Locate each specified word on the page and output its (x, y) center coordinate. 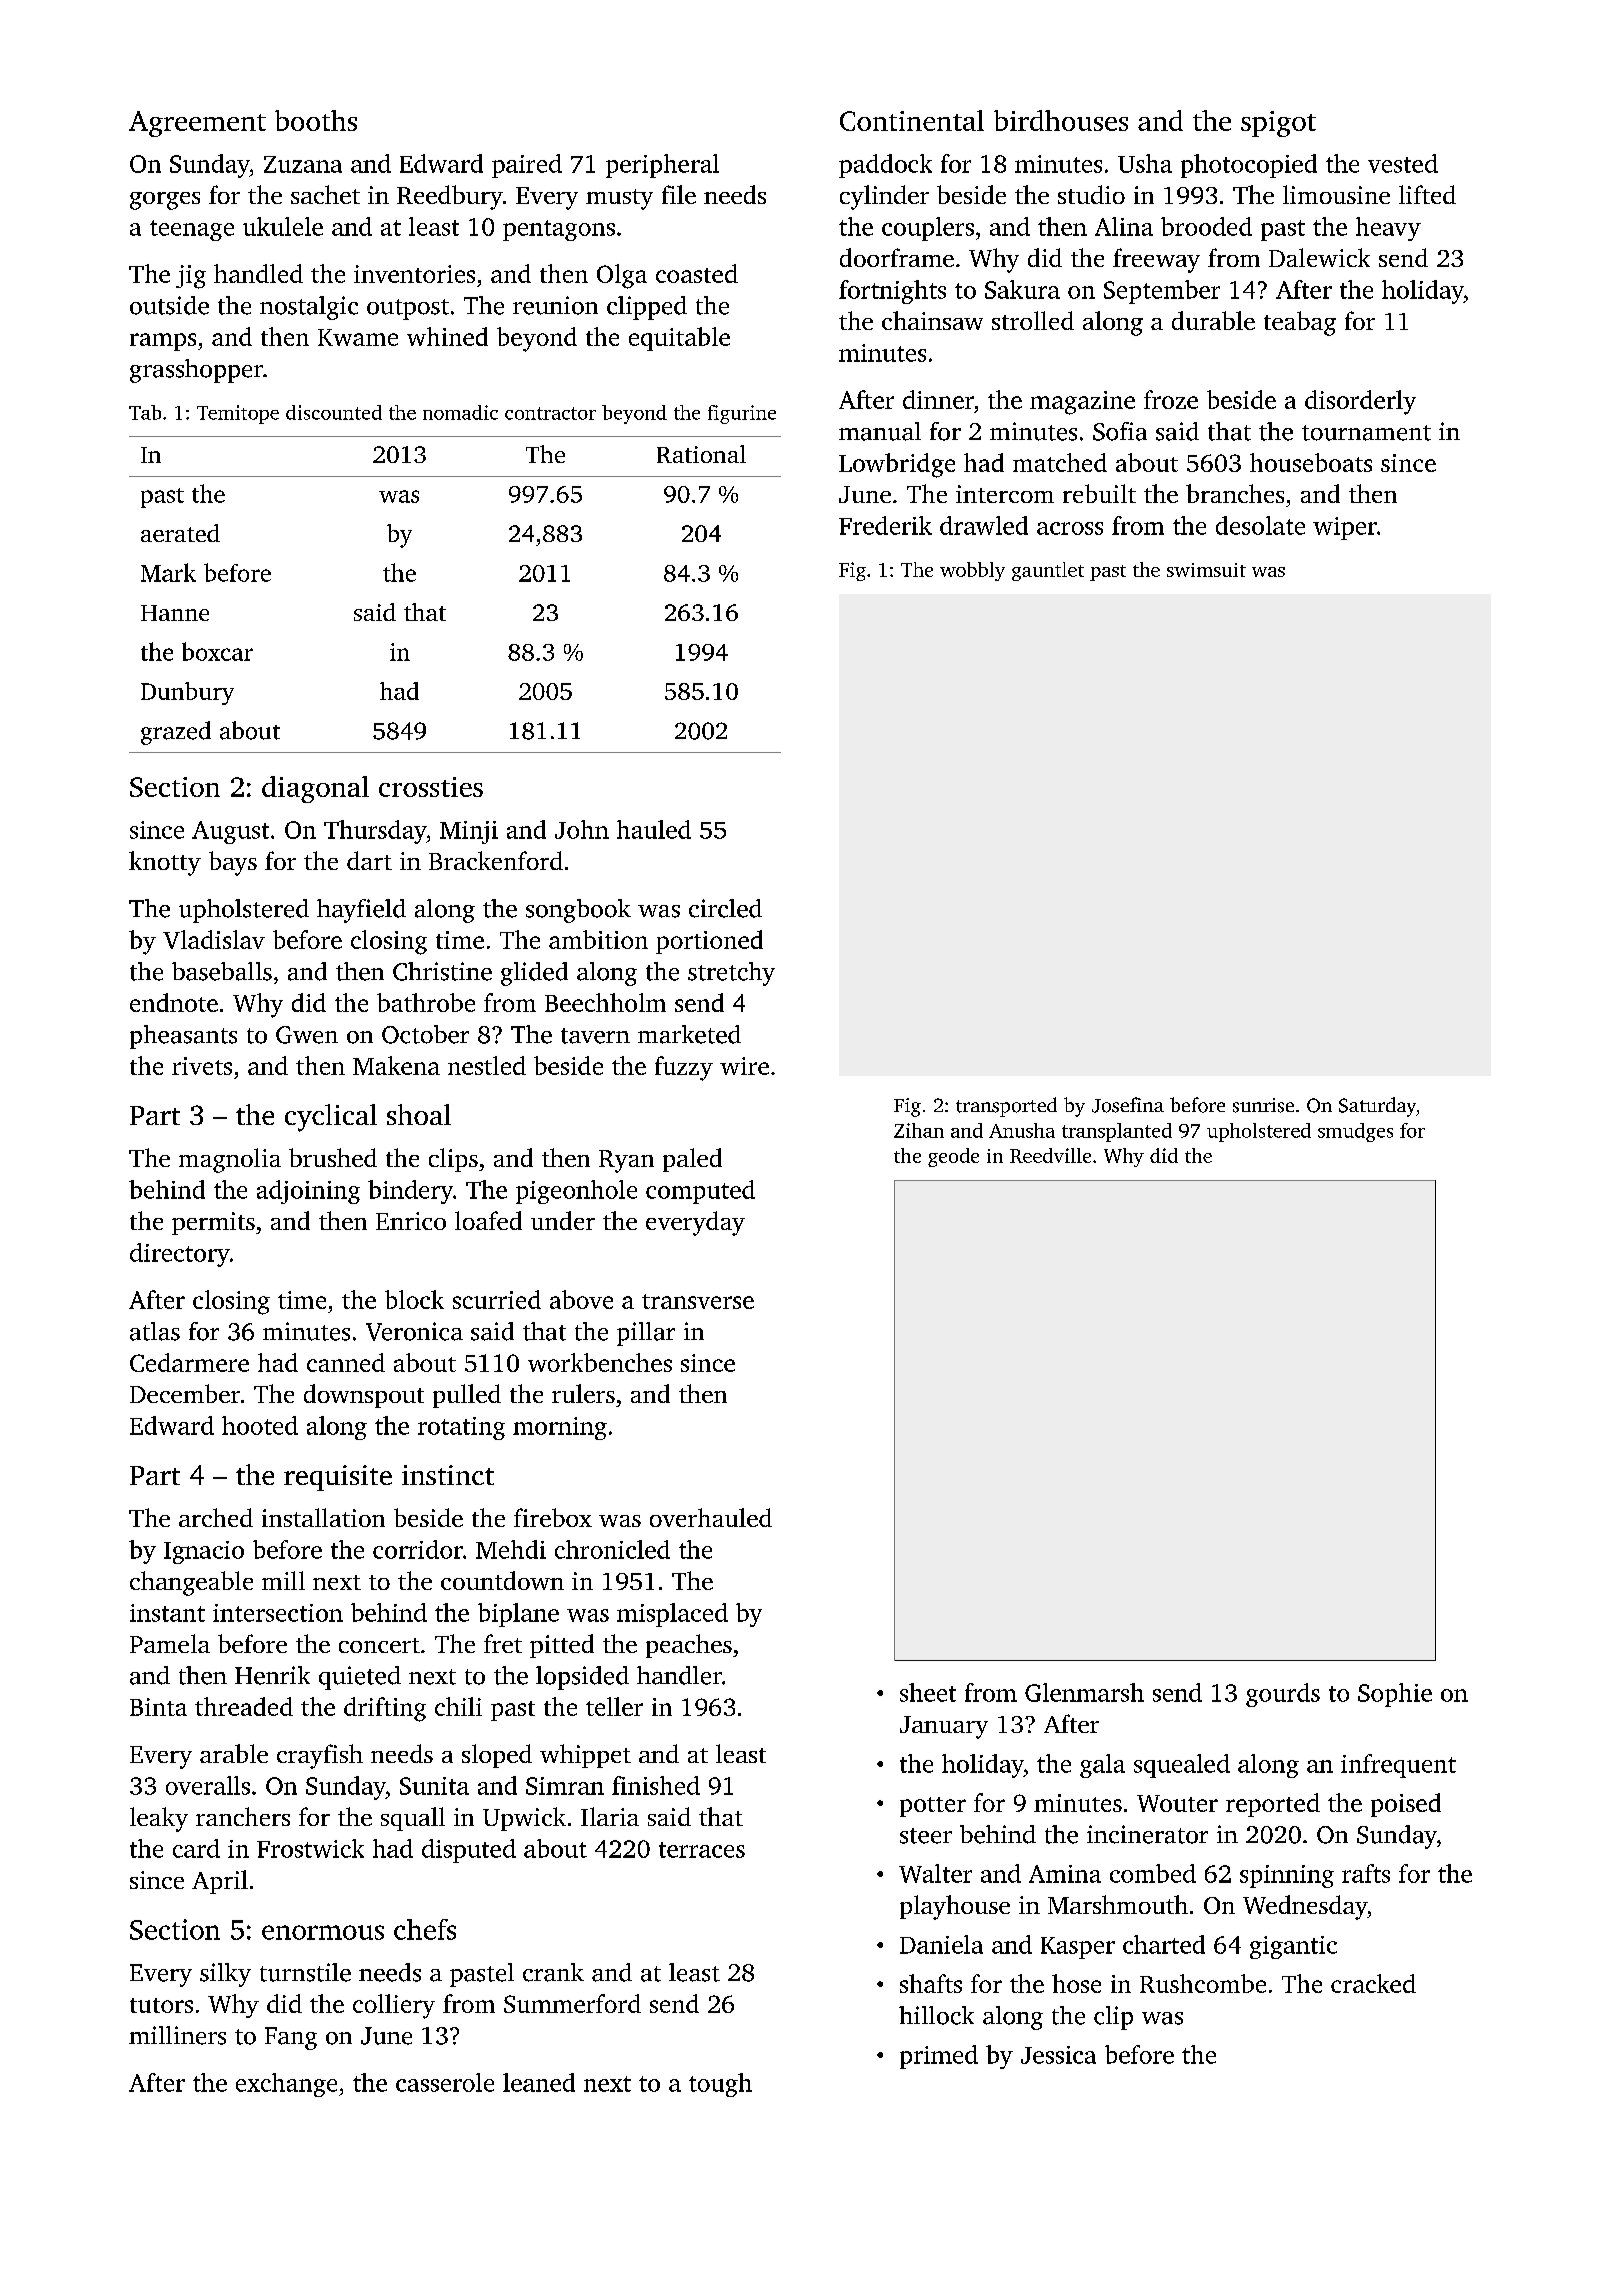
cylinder (884, 197)
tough (720, 2085)
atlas (155, 1331)
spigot (1278, 124)
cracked (1373, 1983)
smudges (1355, 1132)
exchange (286, 2085)
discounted (334, 412)
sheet (928, 1692)
